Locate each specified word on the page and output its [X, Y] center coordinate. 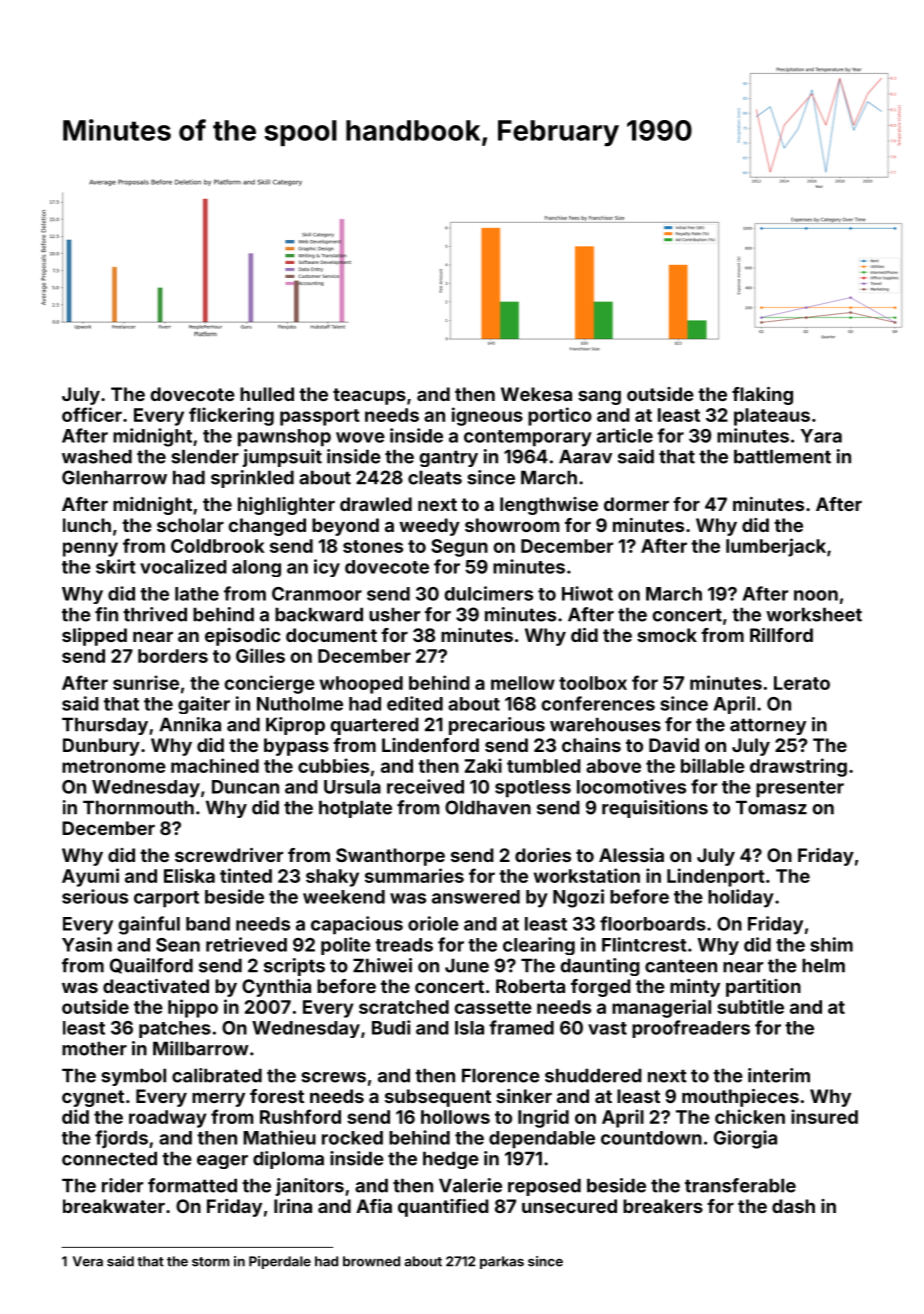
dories [543, 855]
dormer [636, 504]
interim [779, 1075]
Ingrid [543, 1118]
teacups [369, 396]
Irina [293, 1206]
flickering [231, 416]
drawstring [798, 767]
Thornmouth [138, 807]
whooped [361, 685]
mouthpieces [740, 1098]
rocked [352, 1138]
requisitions [655, 809]
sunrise [146, 682]
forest [277, 1096]
